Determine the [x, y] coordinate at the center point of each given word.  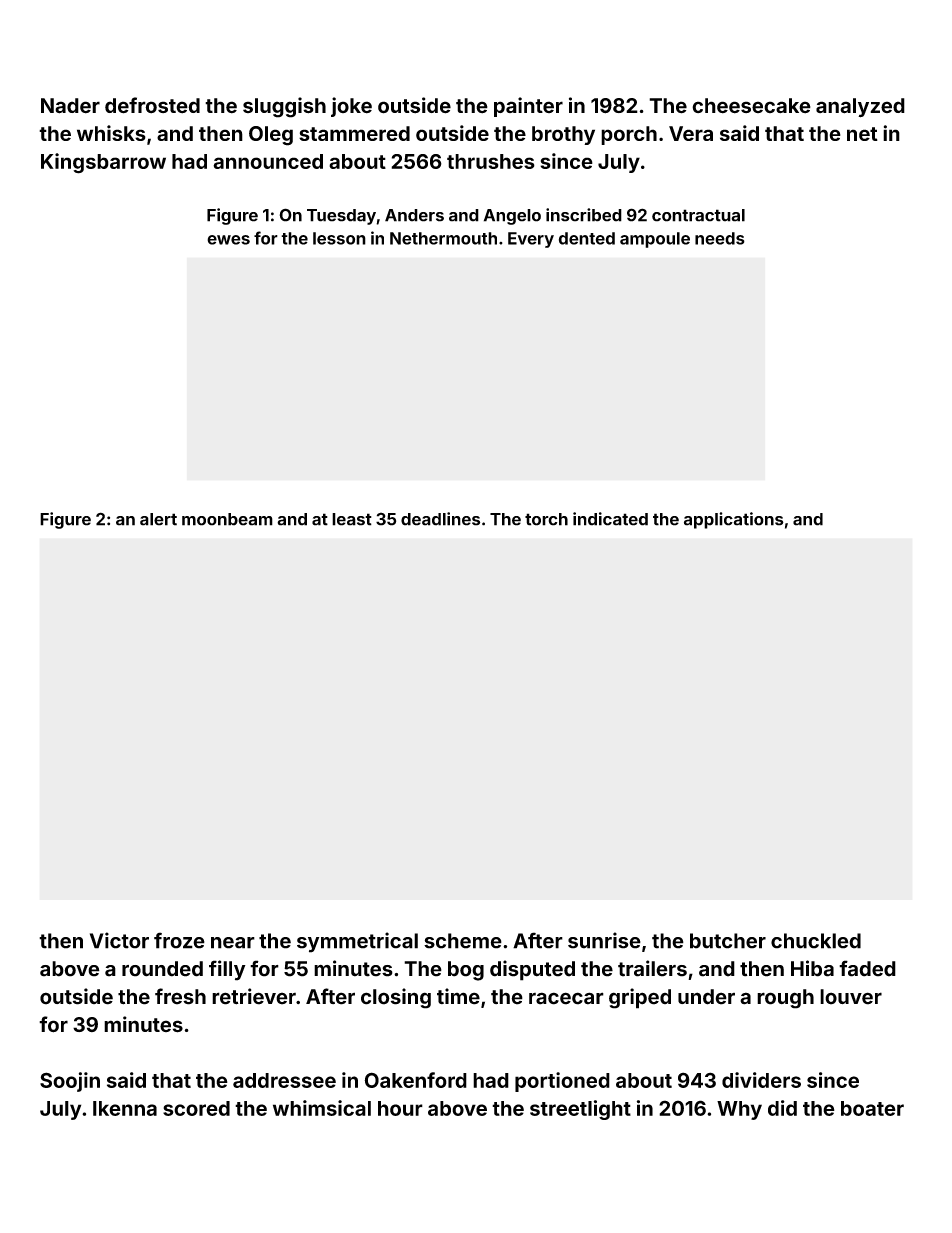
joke [351, 107]
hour [400, 1108]
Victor [119, 940]
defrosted [152, 105]
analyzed [860, 108]
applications [734, 520]
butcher [728, 941]
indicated [610, 519]
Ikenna [125, 1108]
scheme [463, 941]
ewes [228, 240]
